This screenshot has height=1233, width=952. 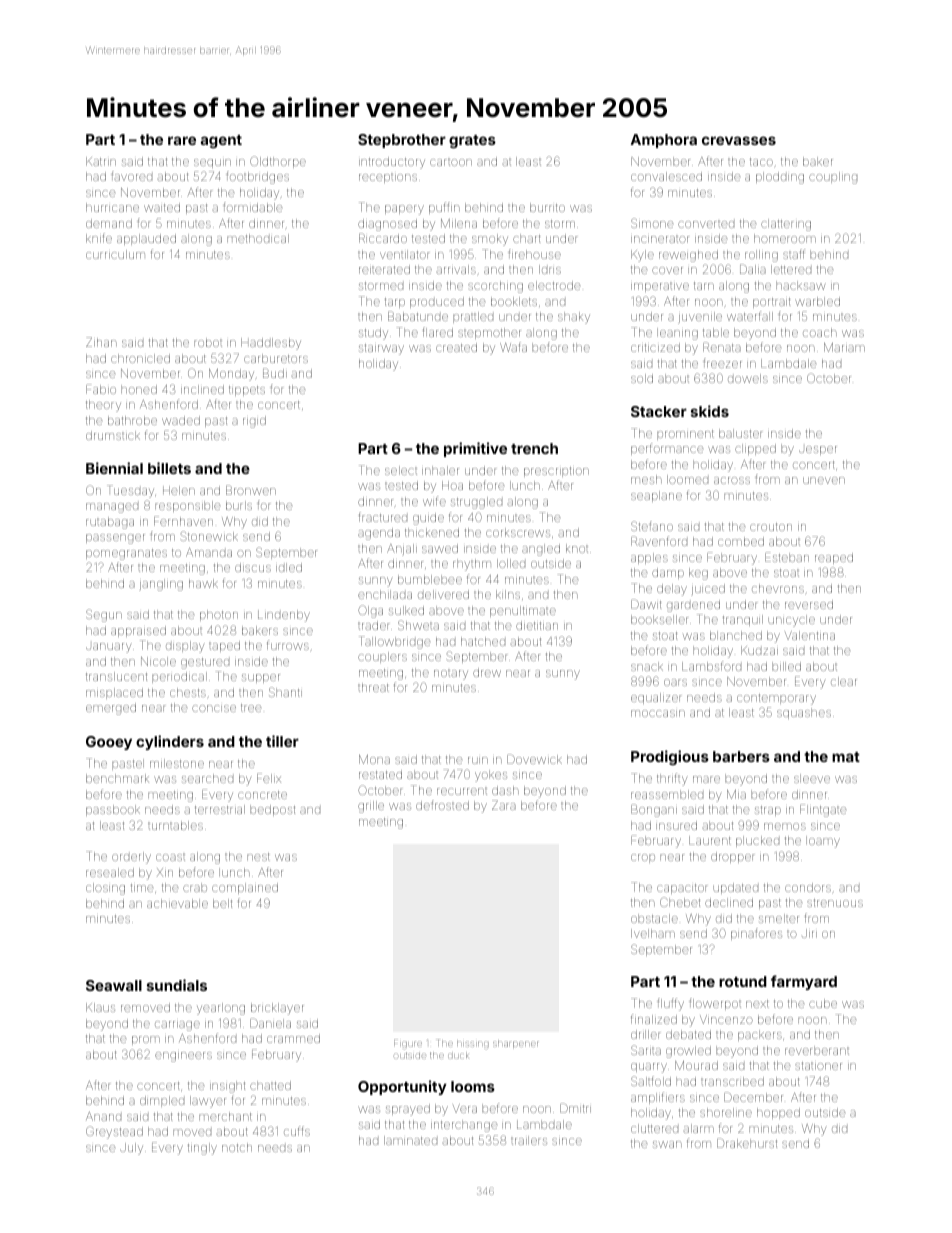 I want to click on sundials, so click(x=177, y=985).
